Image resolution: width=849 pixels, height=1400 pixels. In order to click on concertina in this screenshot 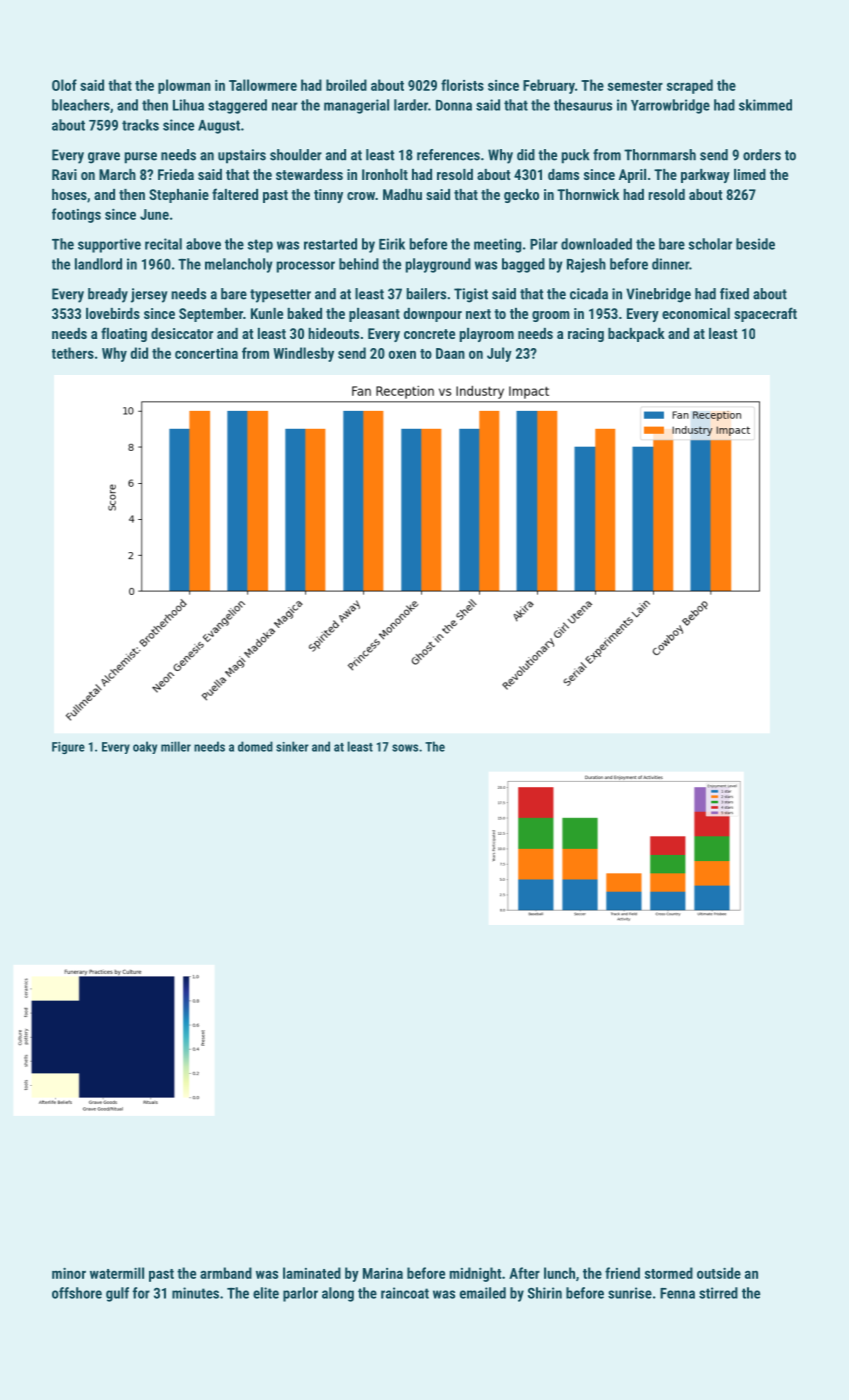, I will do `click(206, 353)`.
